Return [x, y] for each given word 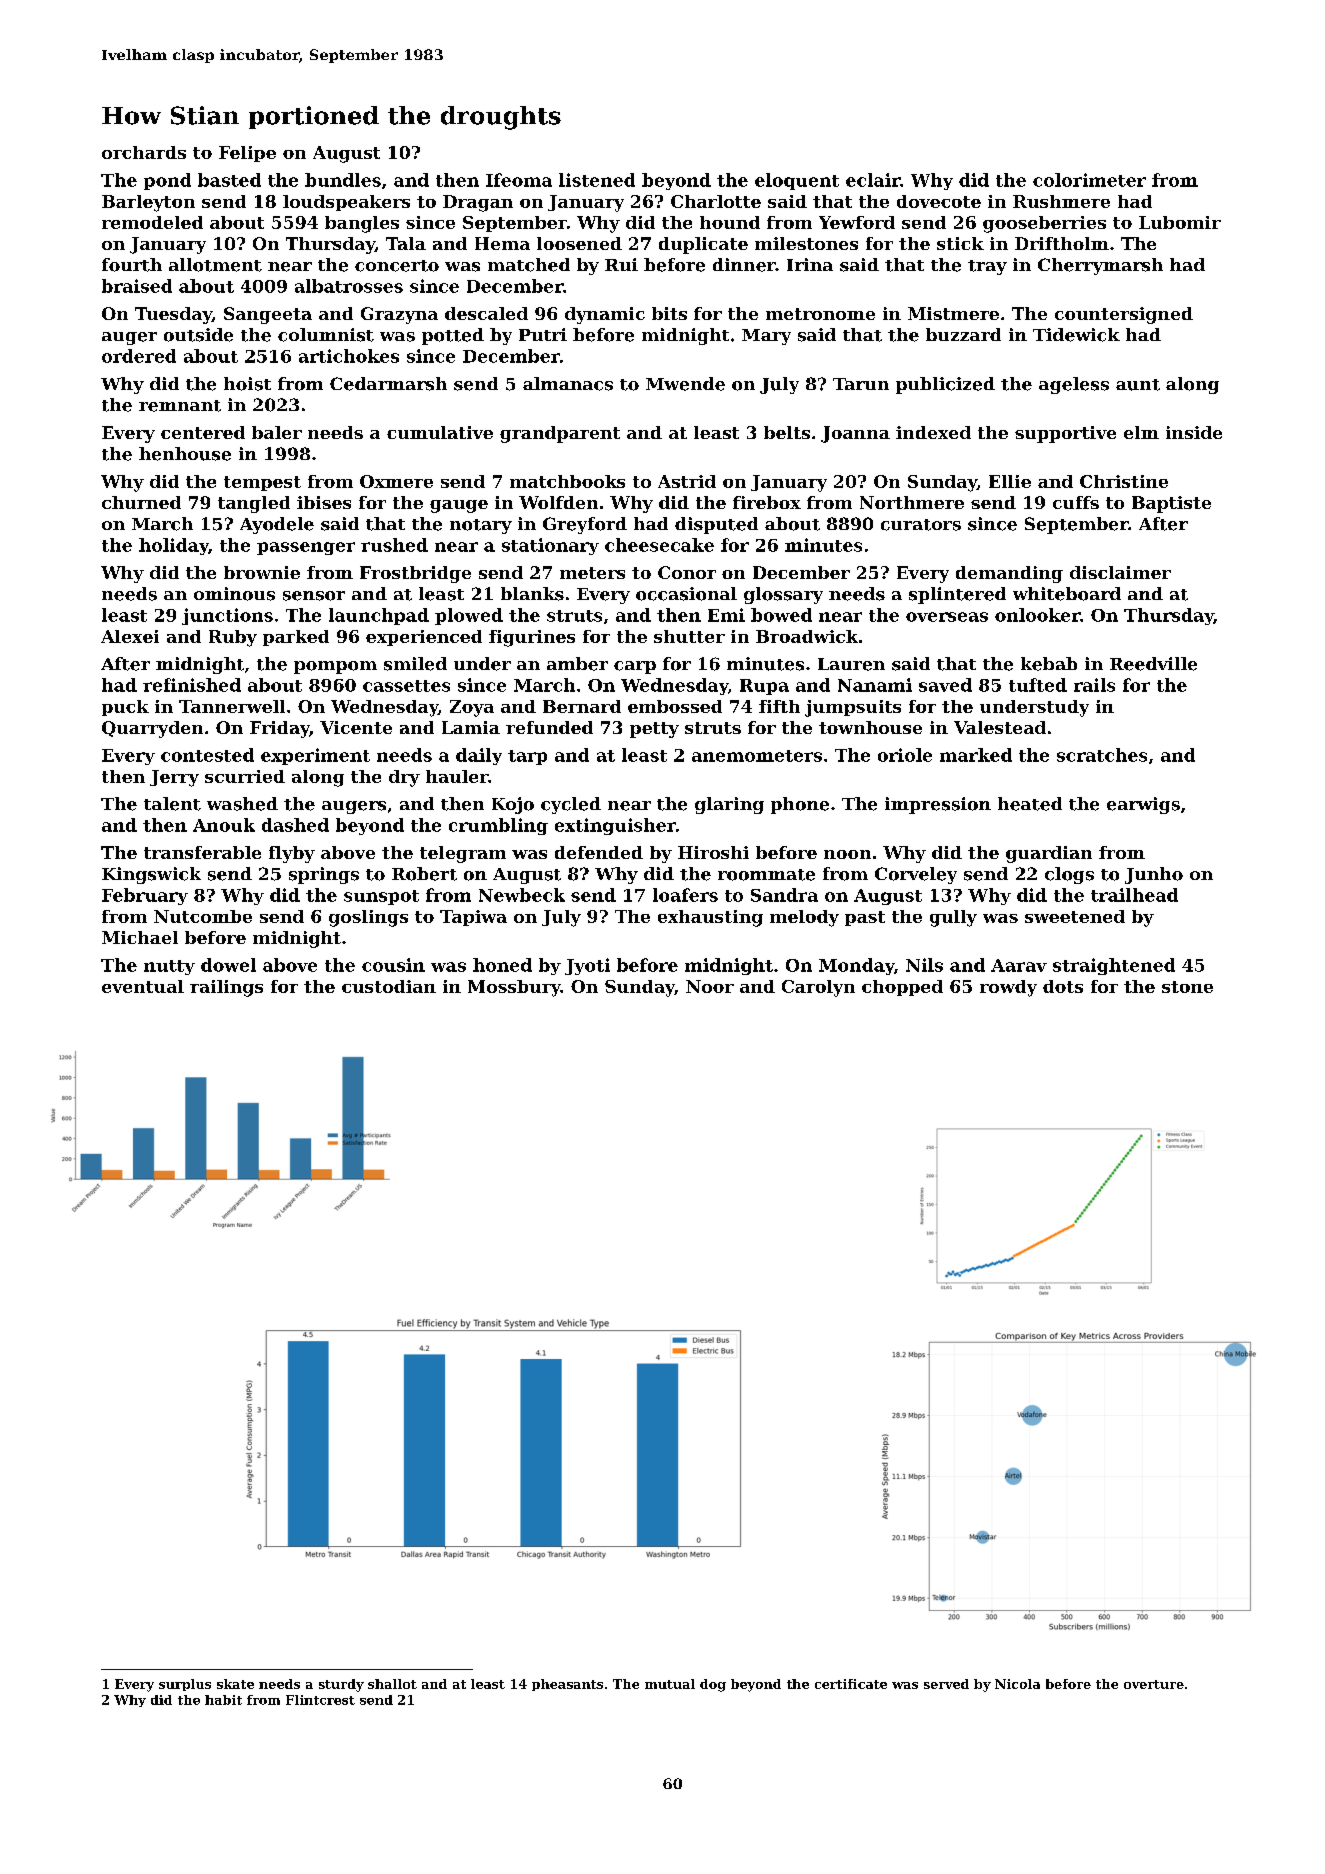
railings [226, 988]
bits [669, 313]
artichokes [349, 356]
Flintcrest [320, 1700]
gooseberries [1044, 224]
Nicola [1017, 1684]
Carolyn [818, 988]
